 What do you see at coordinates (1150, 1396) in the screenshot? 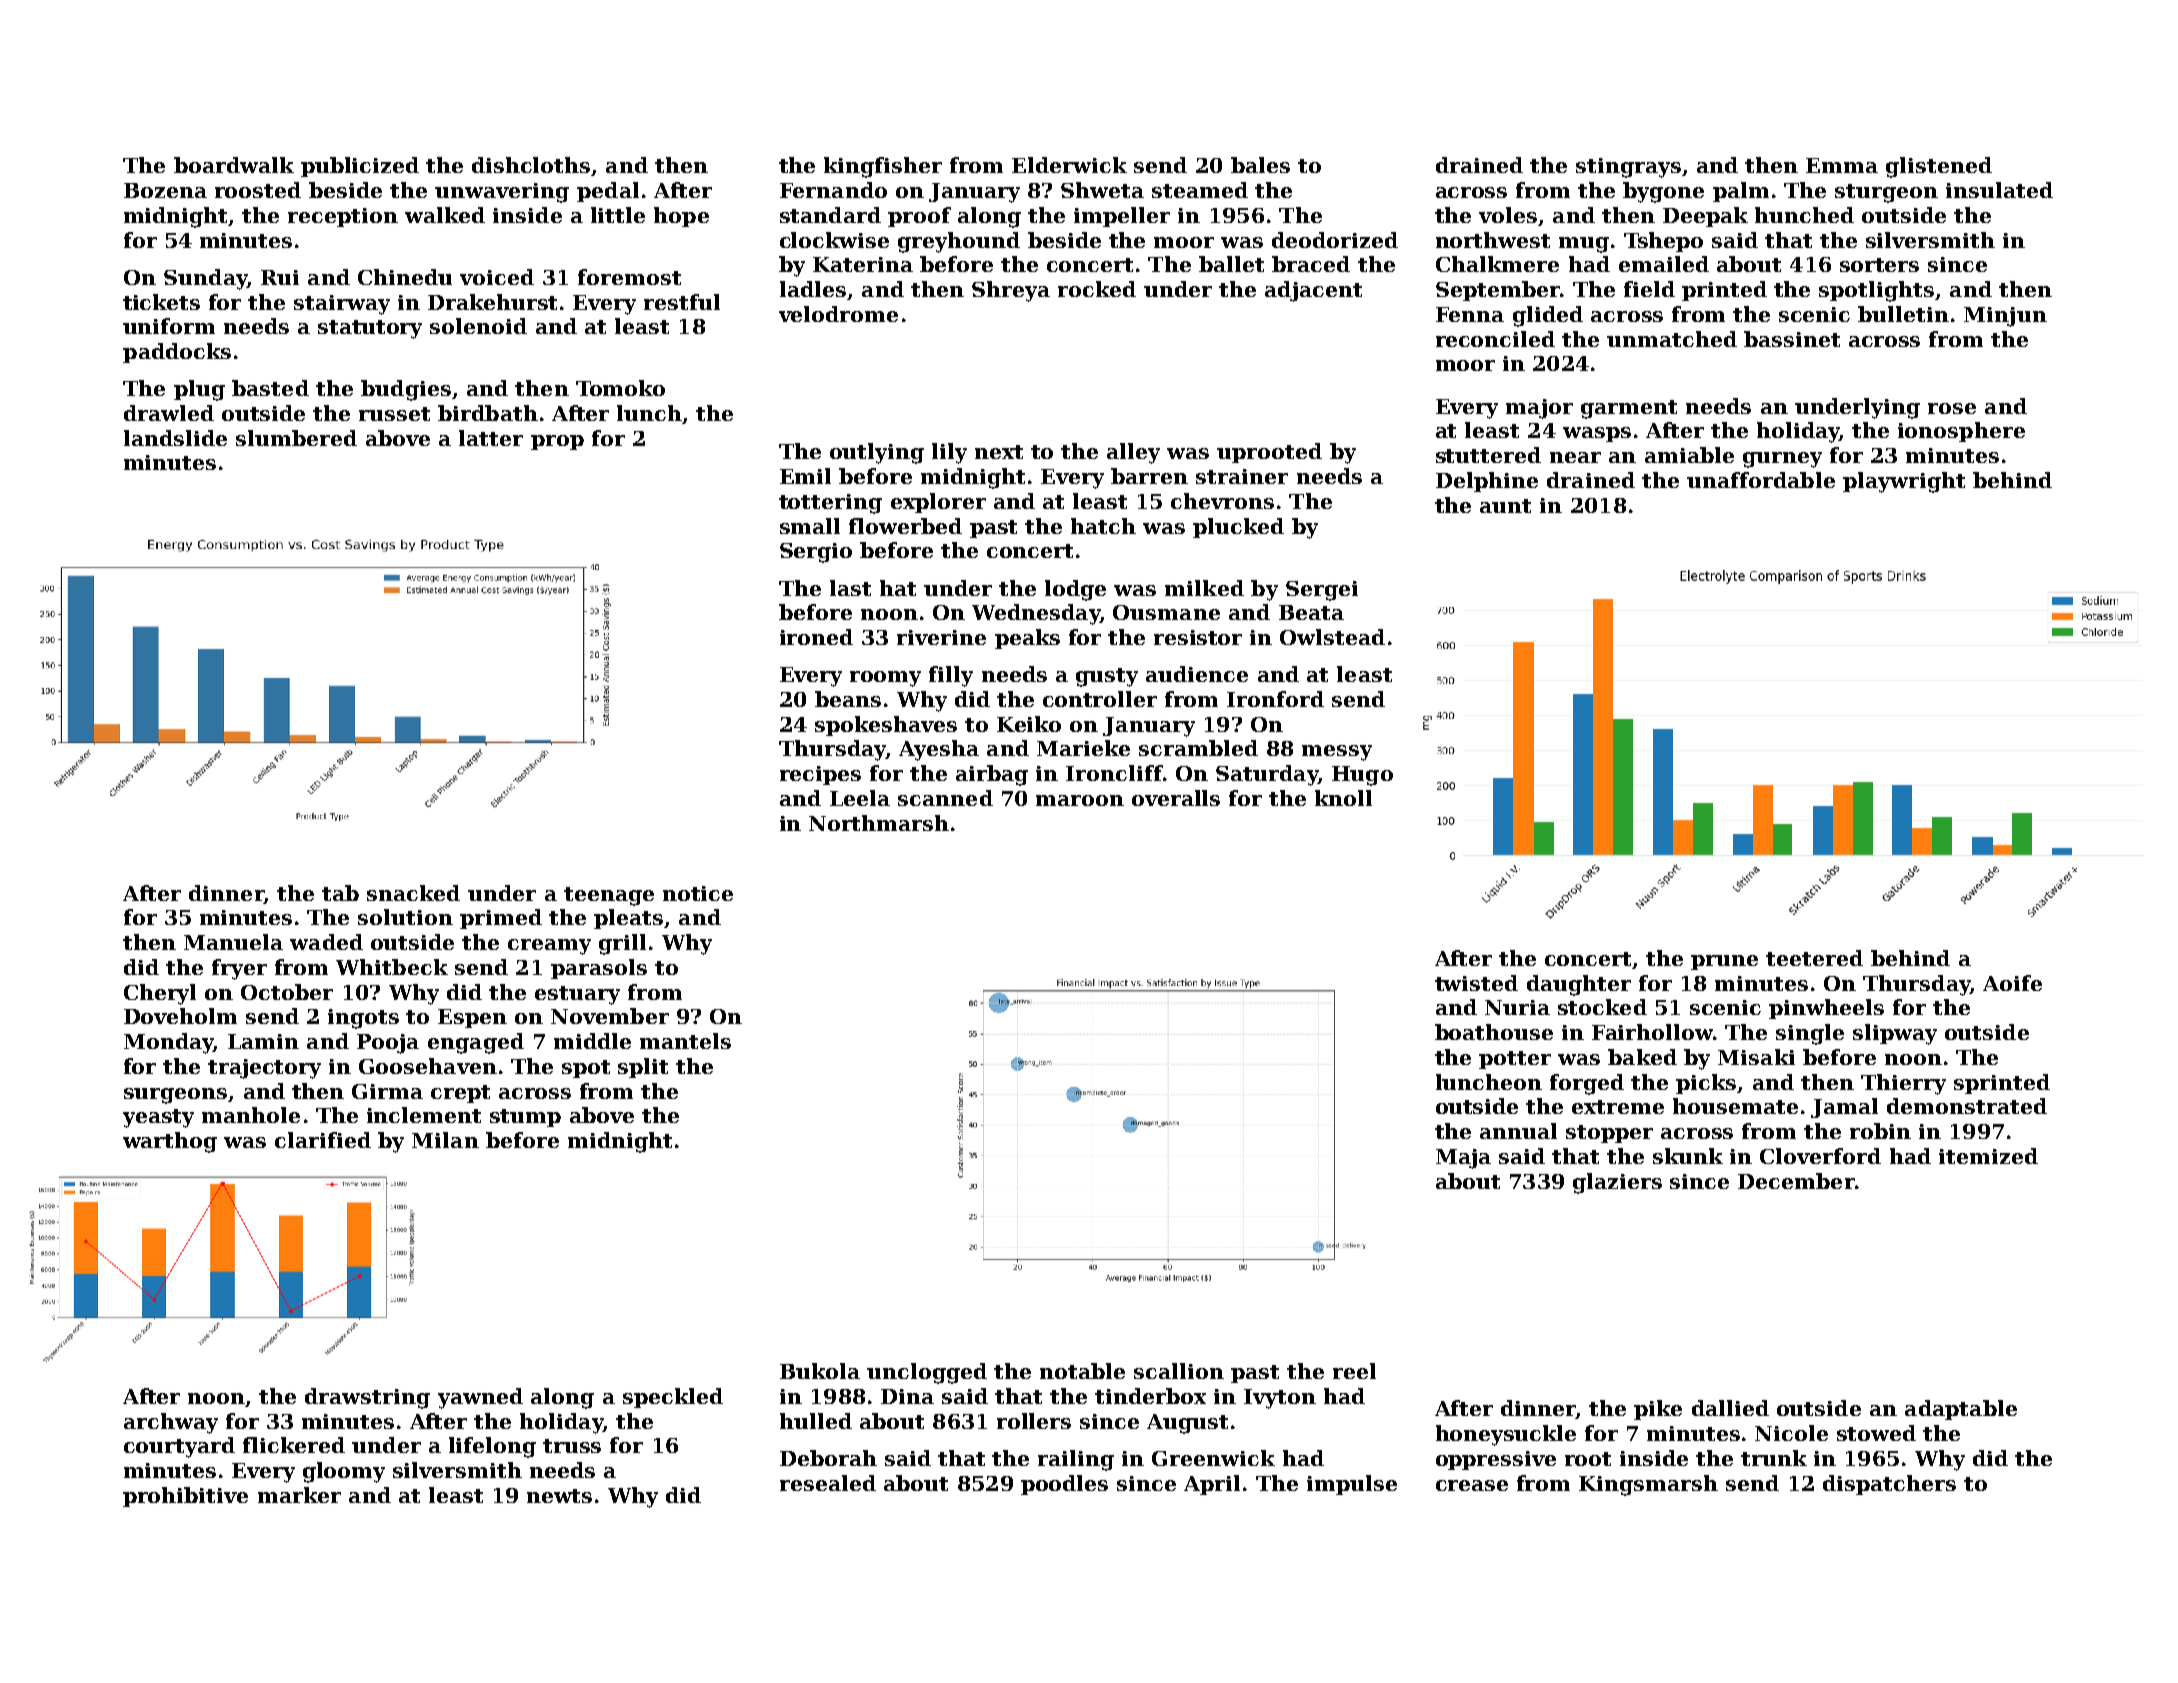
I see `tinderbox` at bounding box center [1150, 1396].
